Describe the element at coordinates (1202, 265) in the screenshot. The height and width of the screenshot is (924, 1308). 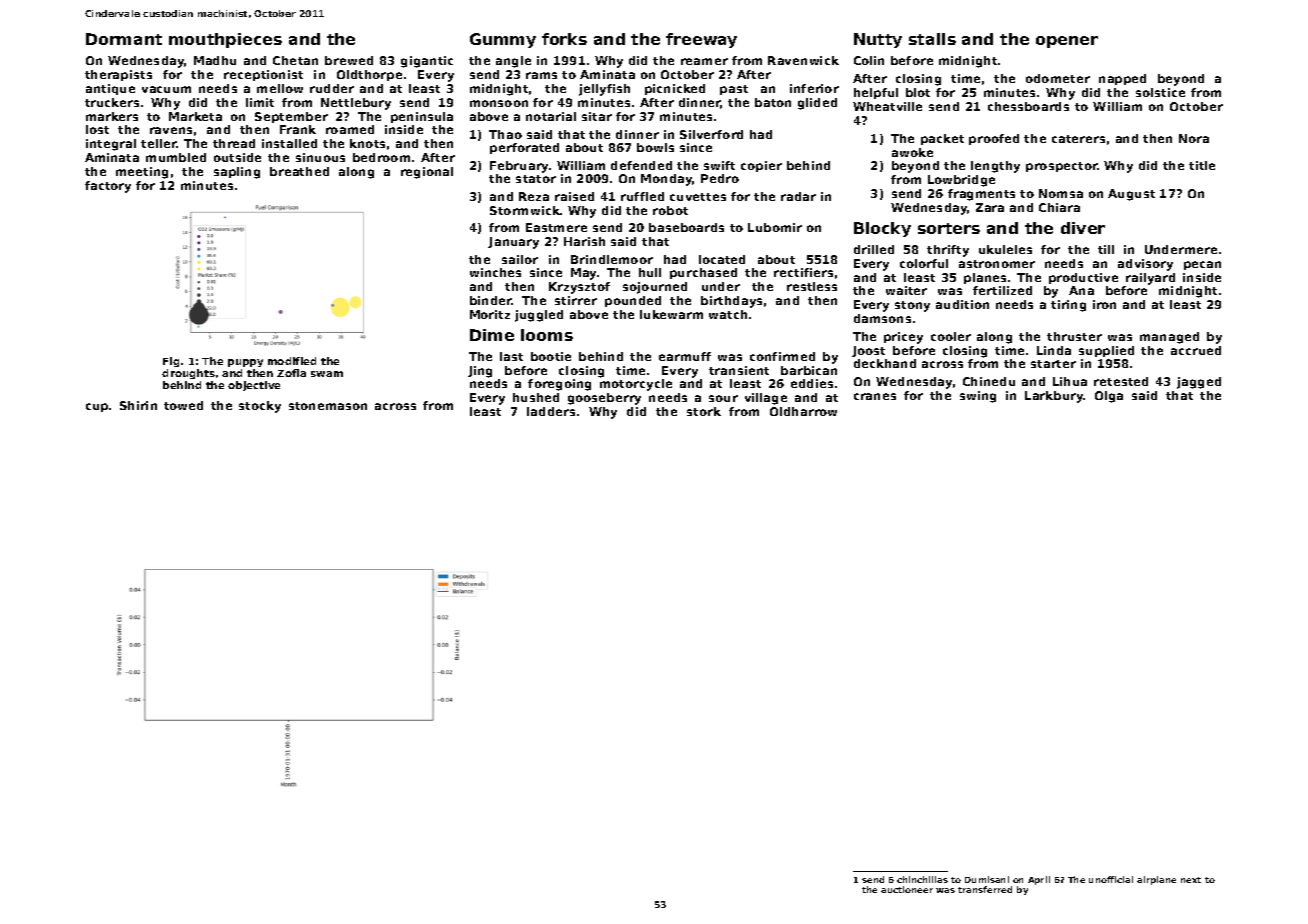
I see `pecan` at that location.
